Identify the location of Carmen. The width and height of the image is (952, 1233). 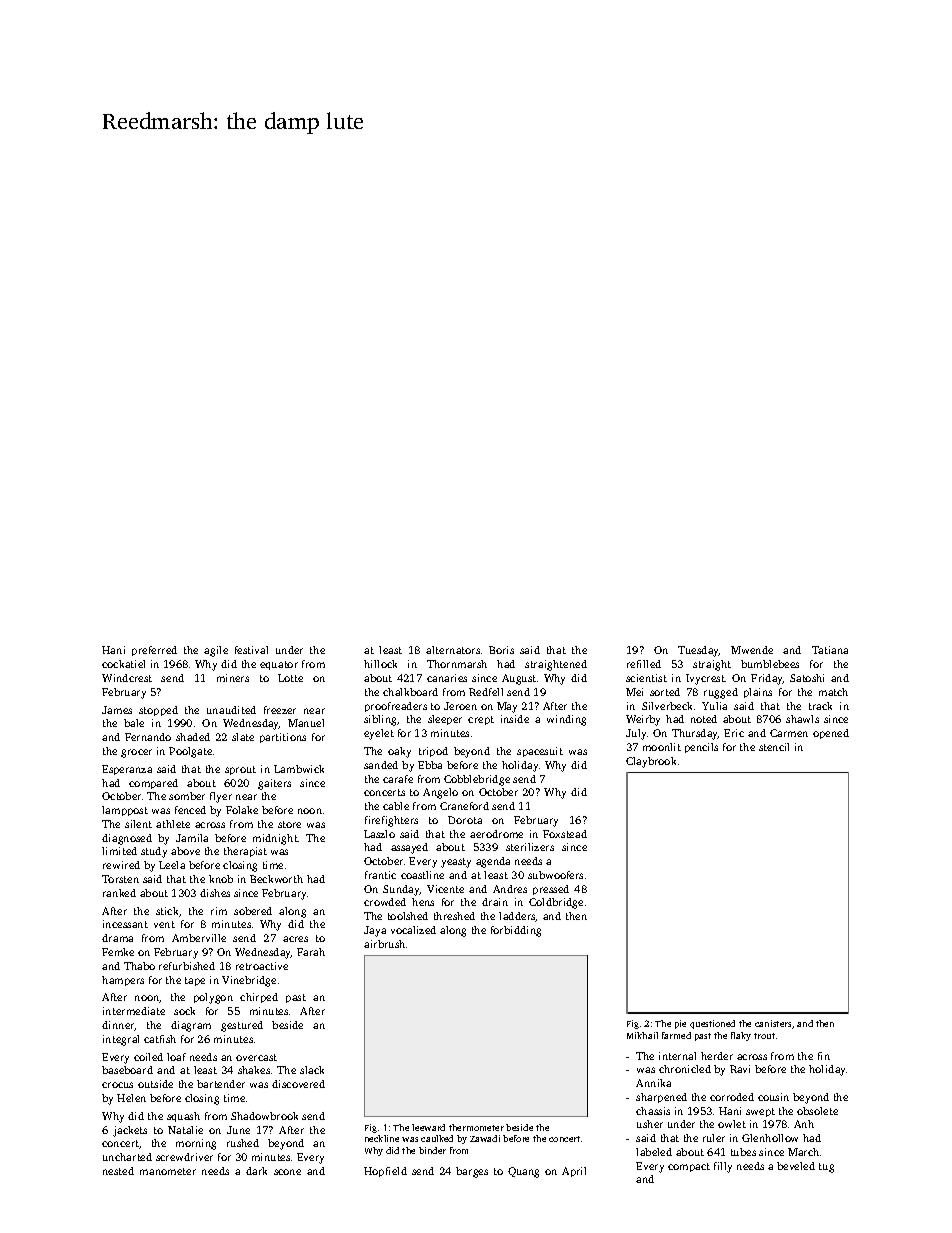
(789, 733).
